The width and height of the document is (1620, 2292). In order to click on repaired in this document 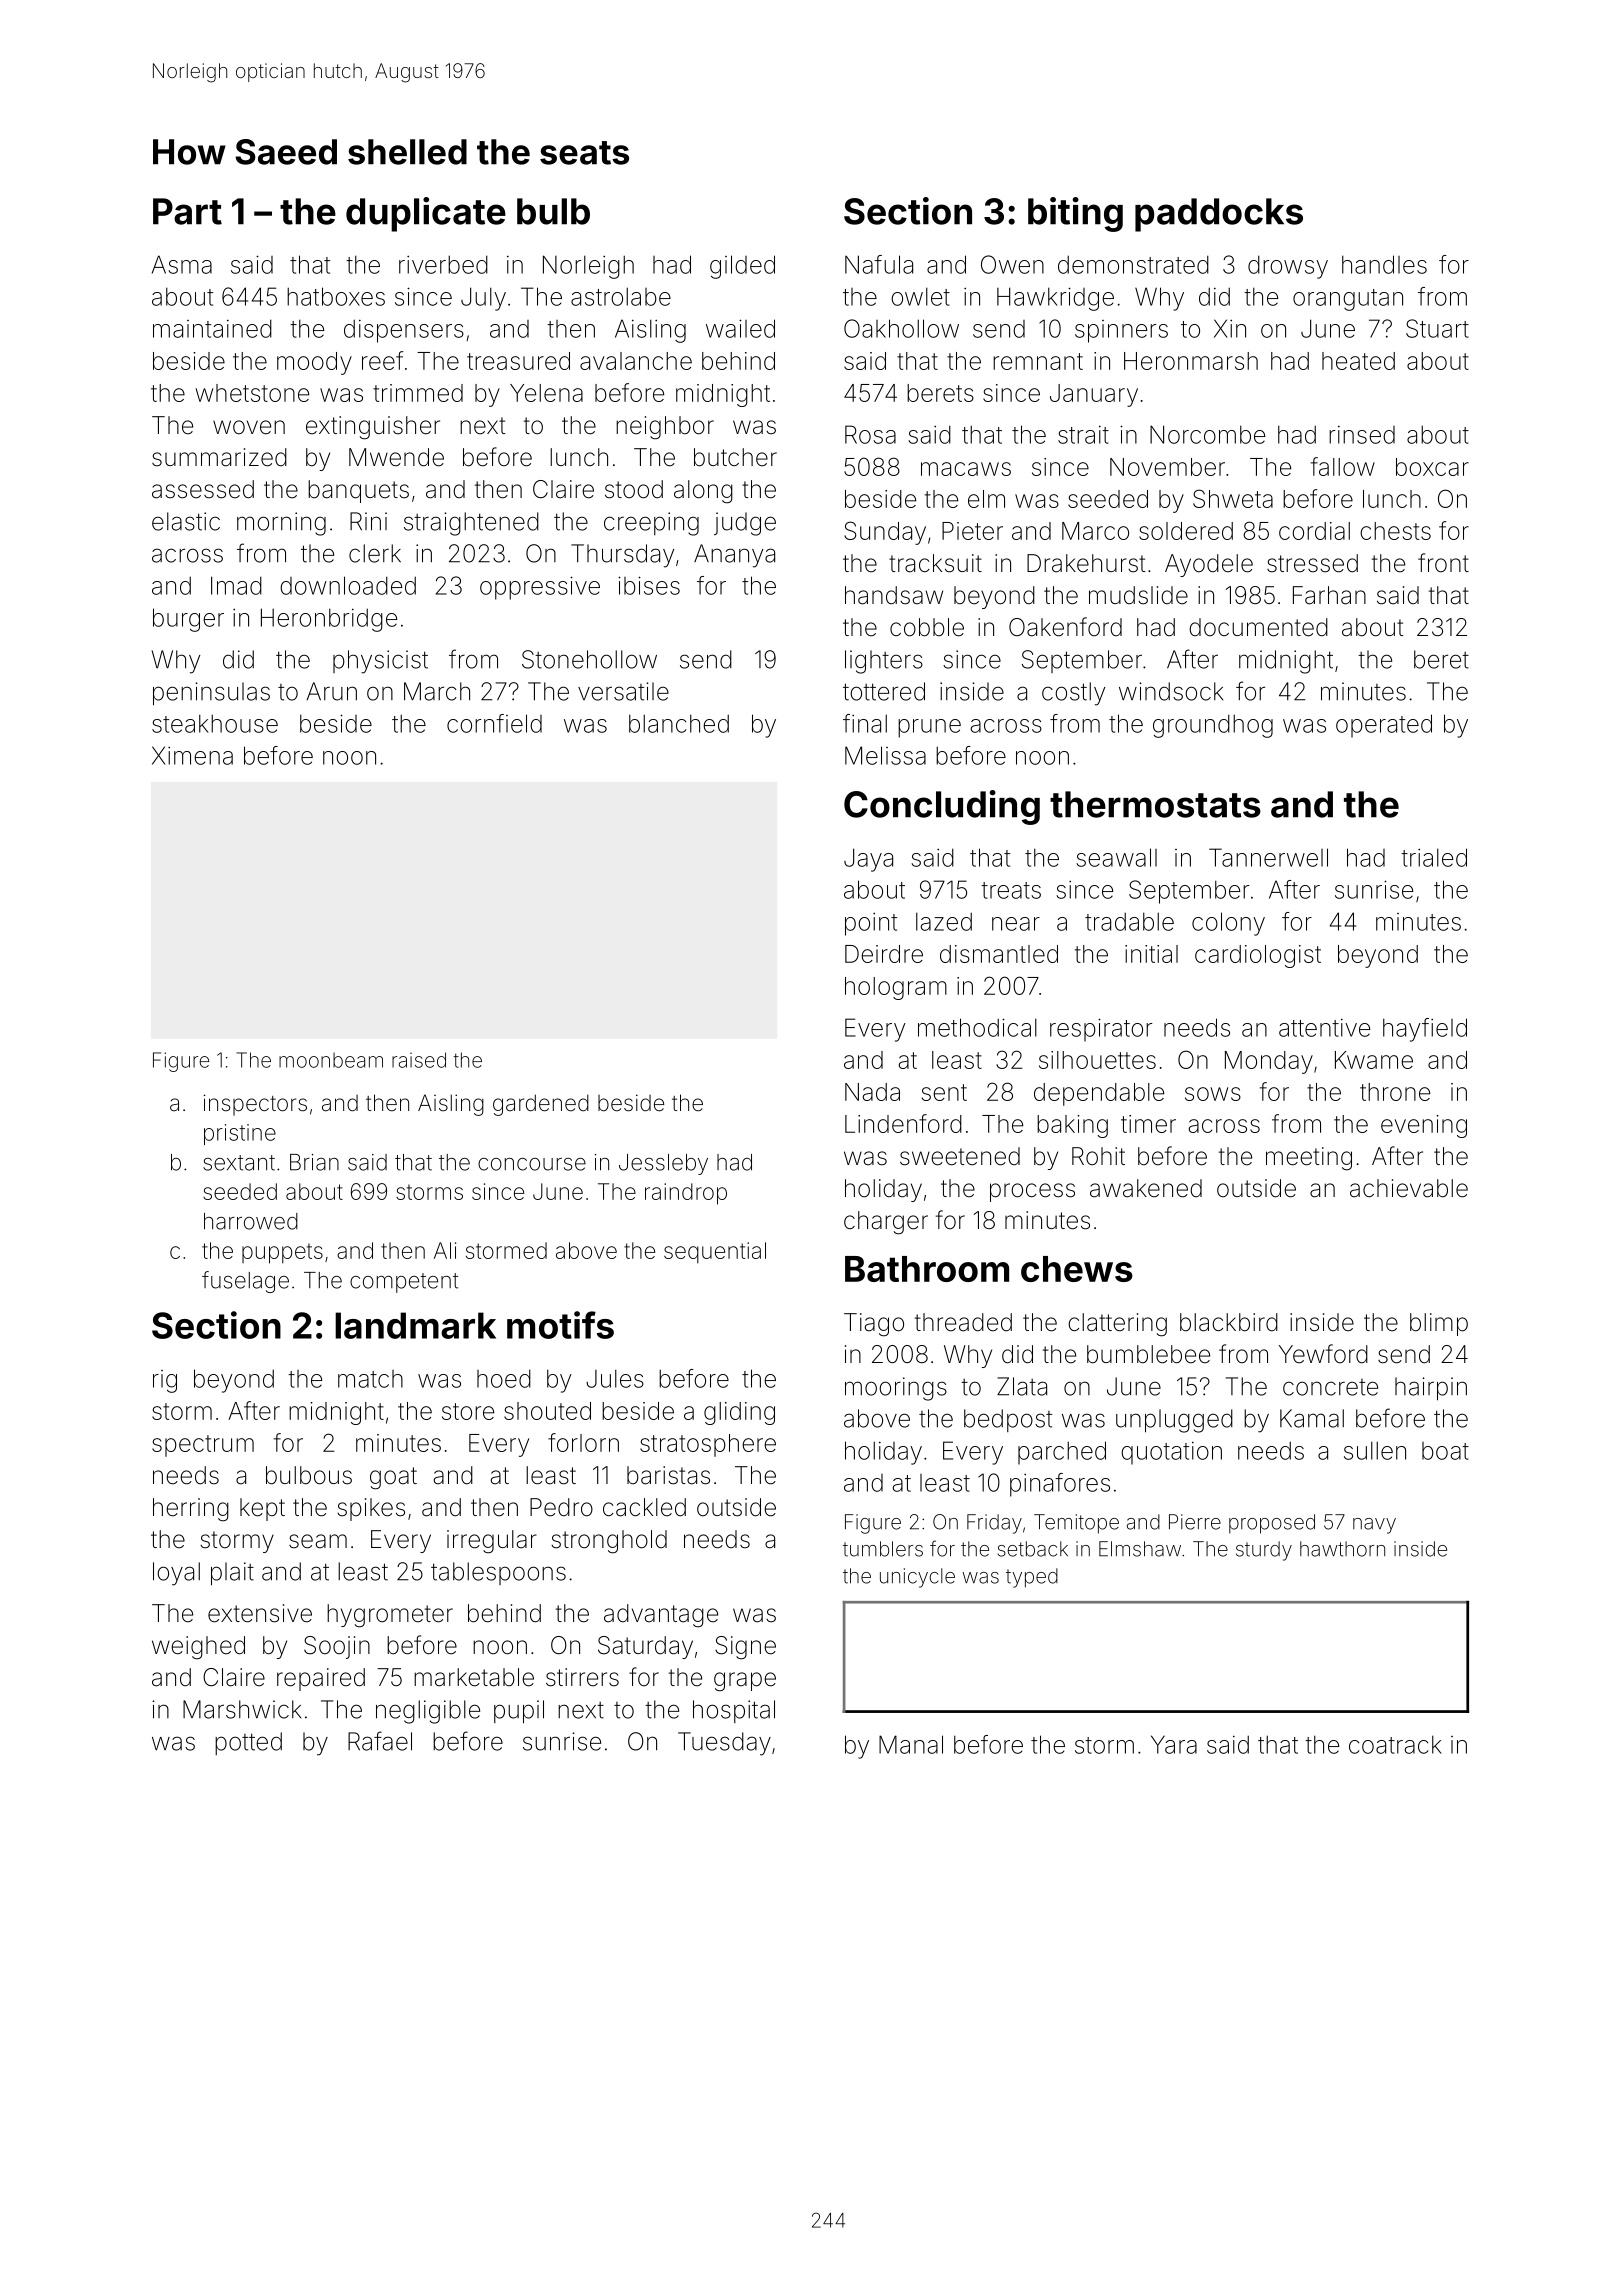, I will do `click(321, 1679)`.
